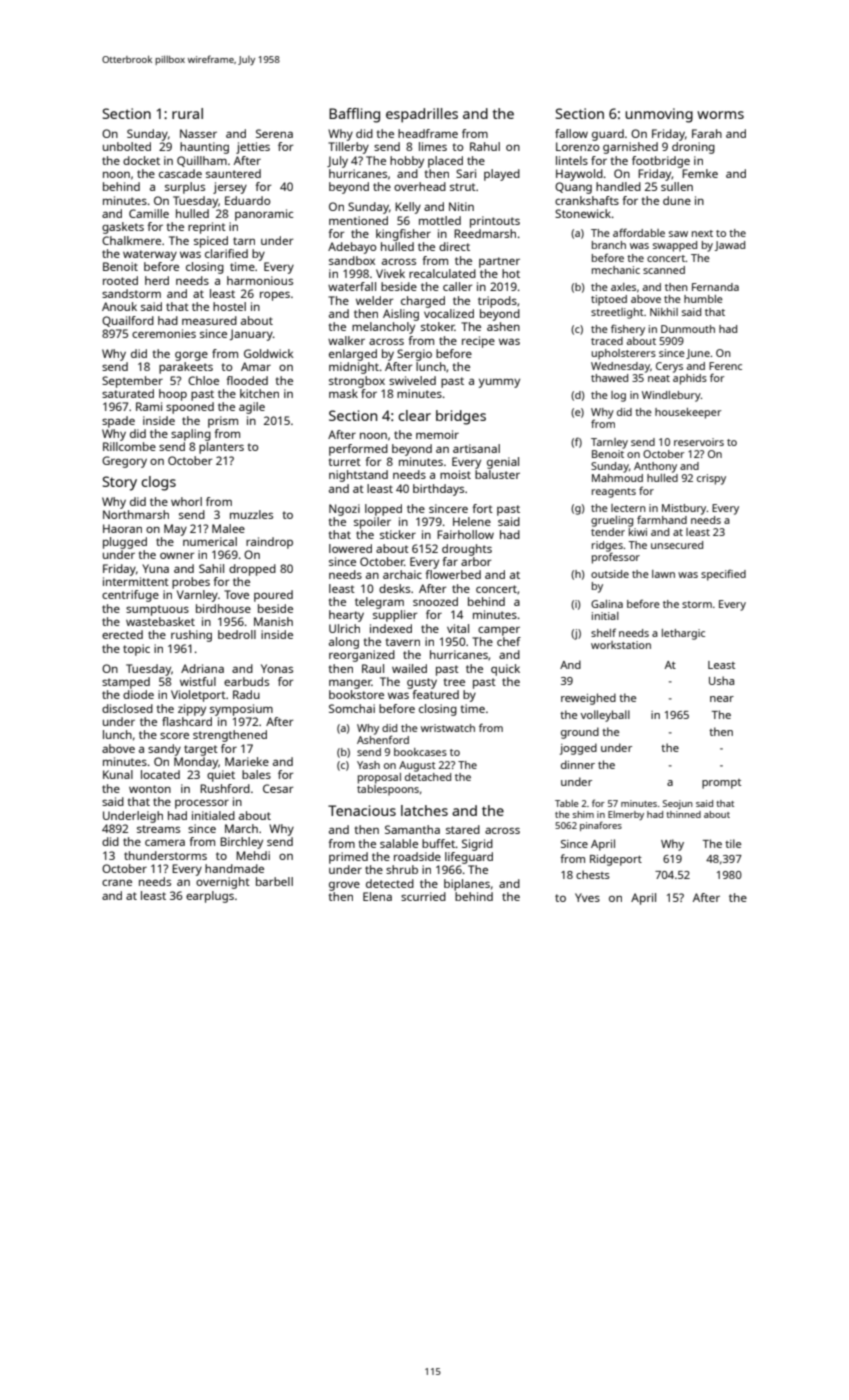 Image resolution: width=849 pixels, height=1400 pixels. I want to click on reweighed, so click(588, 699).
